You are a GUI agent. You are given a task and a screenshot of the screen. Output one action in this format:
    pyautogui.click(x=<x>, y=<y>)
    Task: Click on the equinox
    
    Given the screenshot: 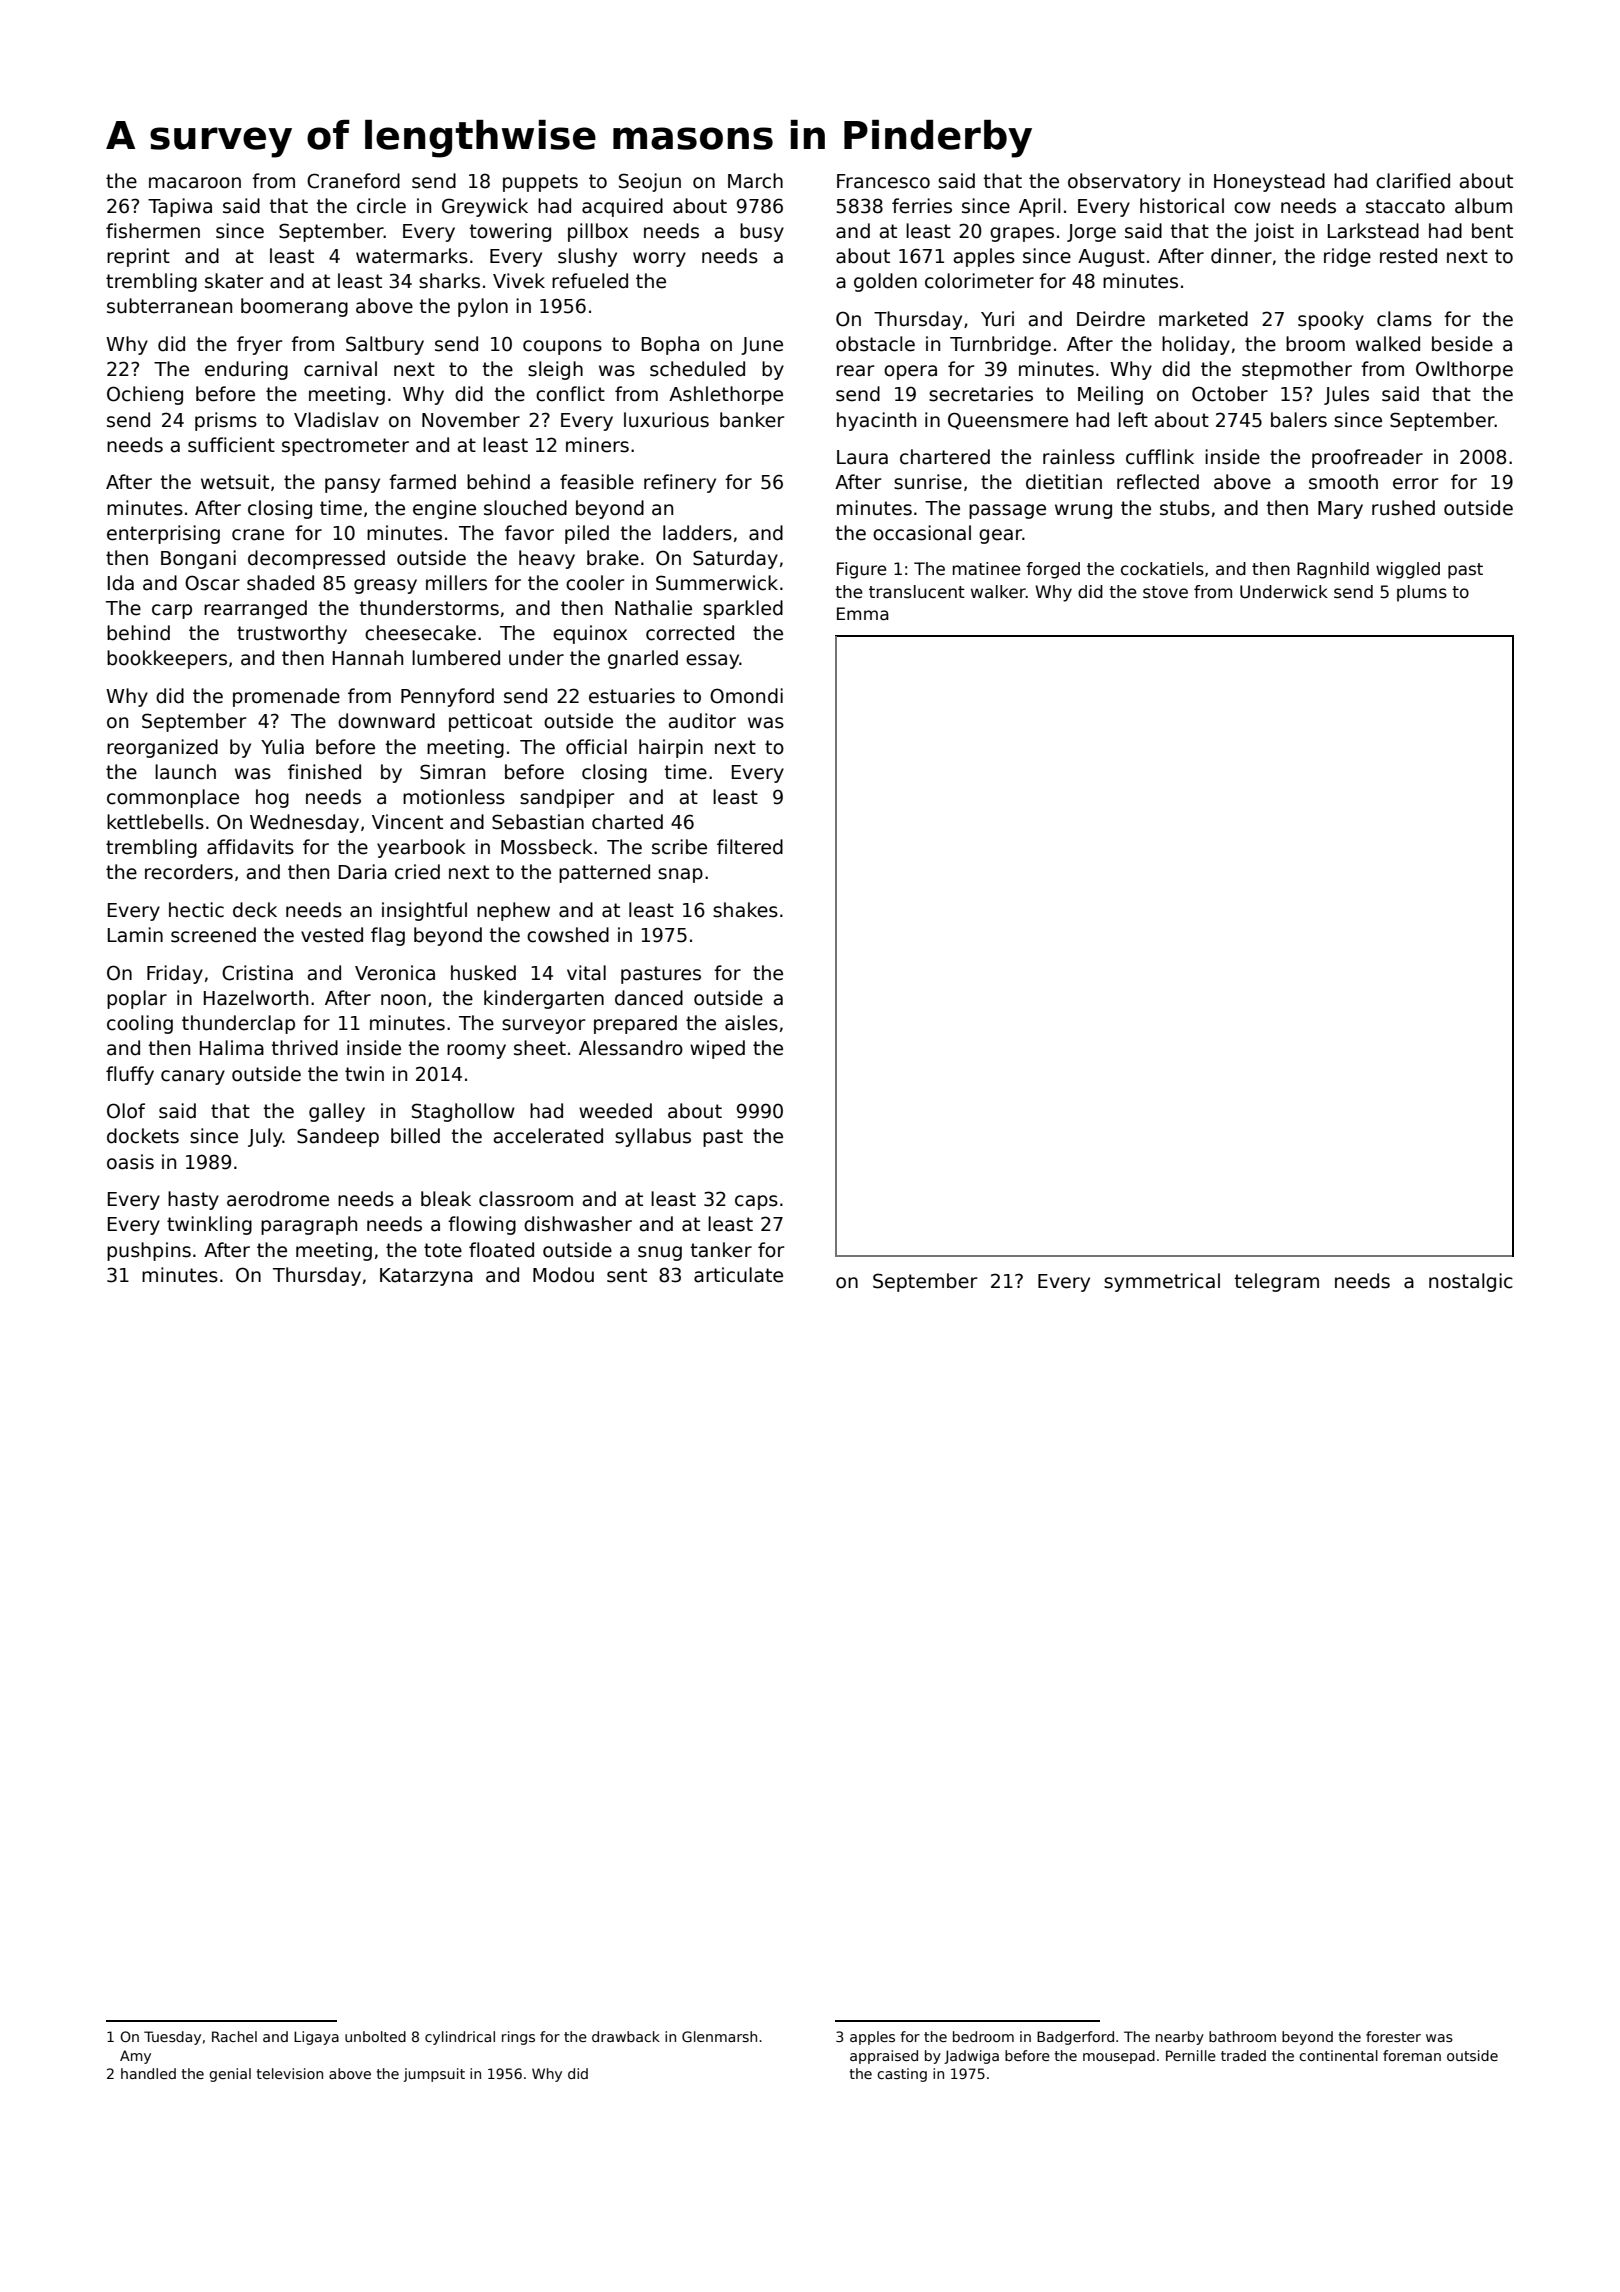 What is the action you would take?
    pyautogui.click(x=590, y=634)
